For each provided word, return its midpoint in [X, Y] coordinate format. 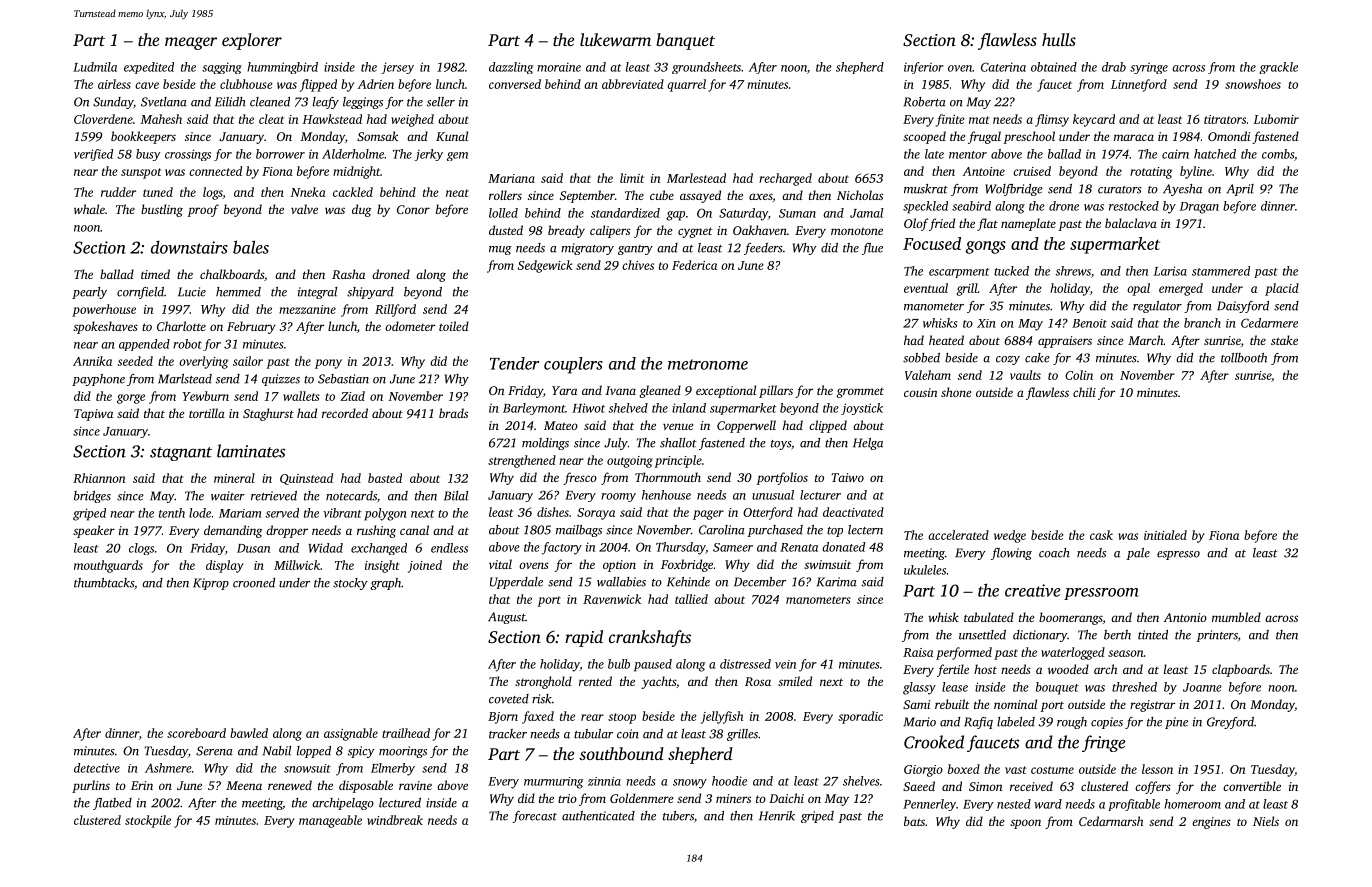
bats [914, 821]
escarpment [959, 273]
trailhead [406, 733]
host [985, 669]
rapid [584, 638]
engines [1211, 823]
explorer [252, 41]
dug [362, 210]
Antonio [1185, 617]
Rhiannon [99, 478]
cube [662, 195]
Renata [799, 547]
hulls [1059, 39]
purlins [91, 786]
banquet [685, 41]
